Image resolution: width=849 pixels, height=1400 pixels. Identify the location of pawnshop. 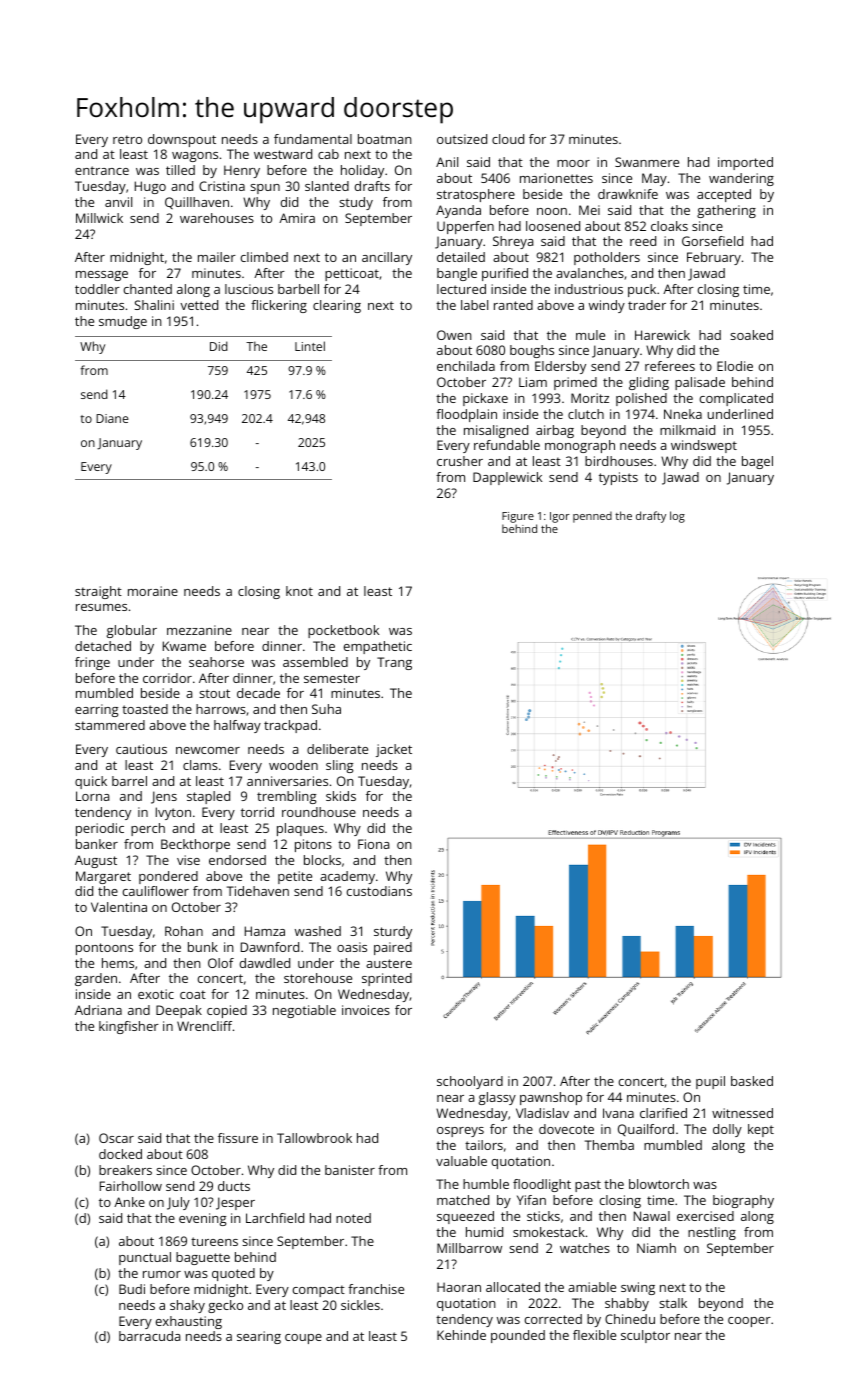
(551, 1098).
